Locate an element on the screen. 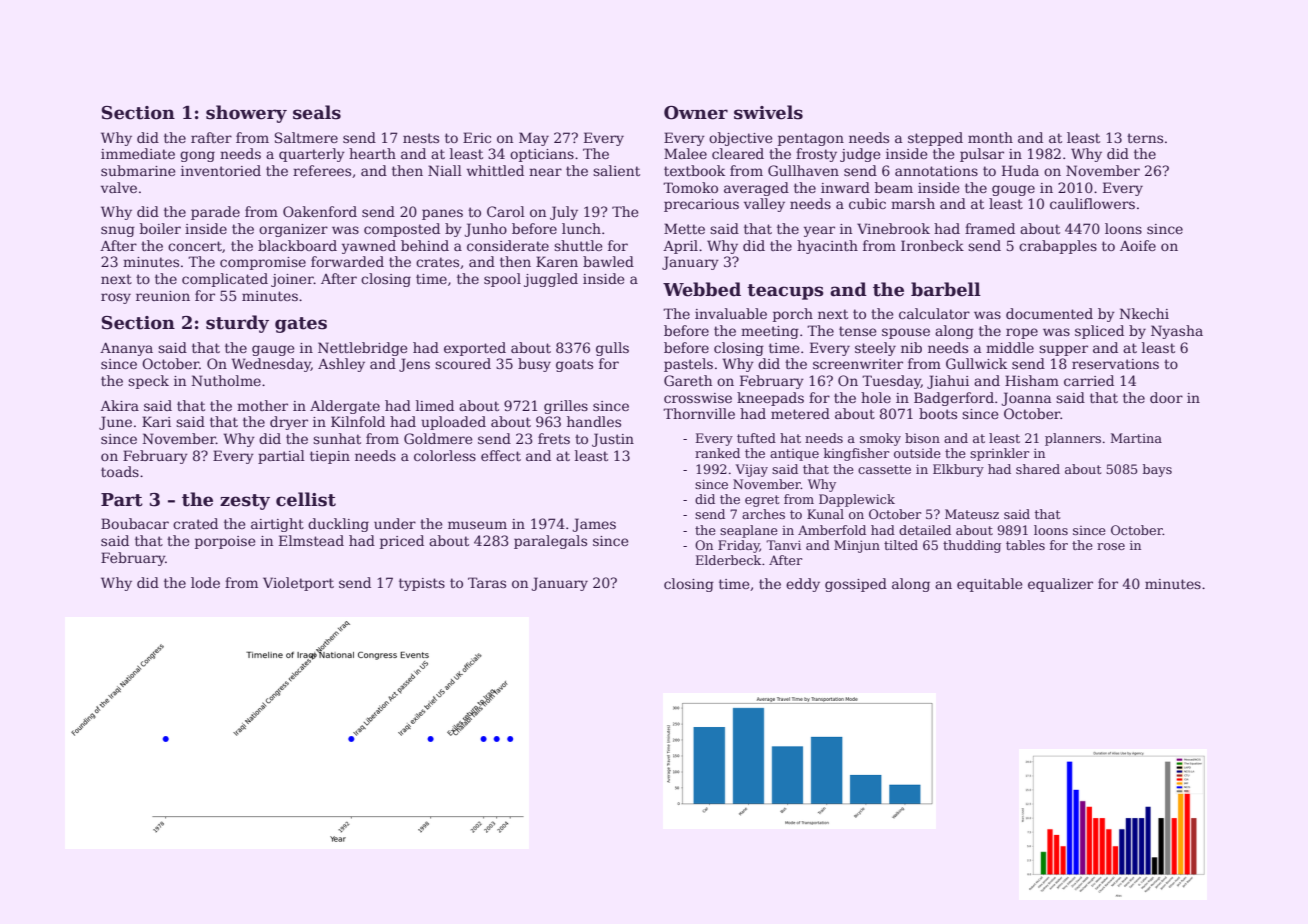  seals is located at coordinates (317, 112).
